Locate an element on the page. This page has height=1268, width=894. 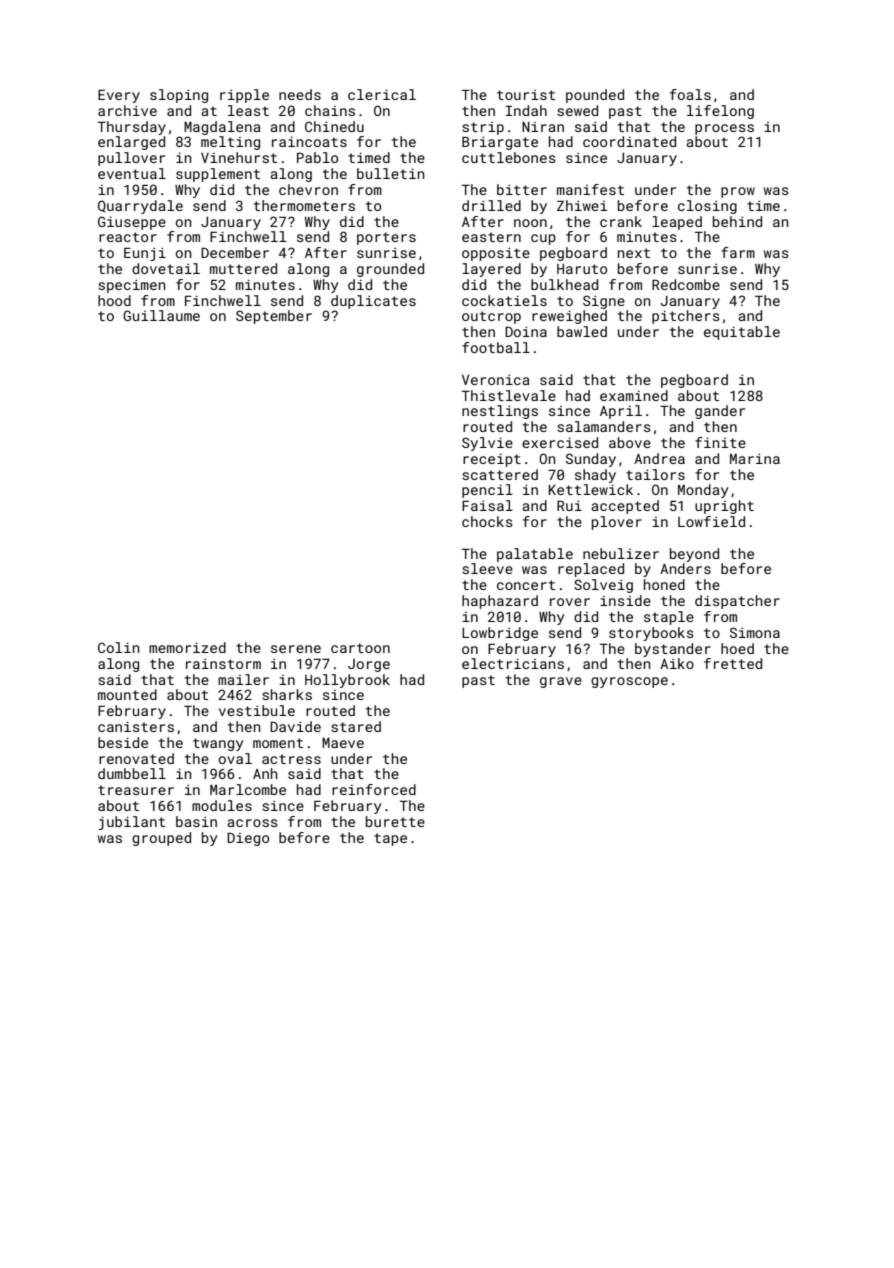
bulletin is located at coordinates (391, 173).
